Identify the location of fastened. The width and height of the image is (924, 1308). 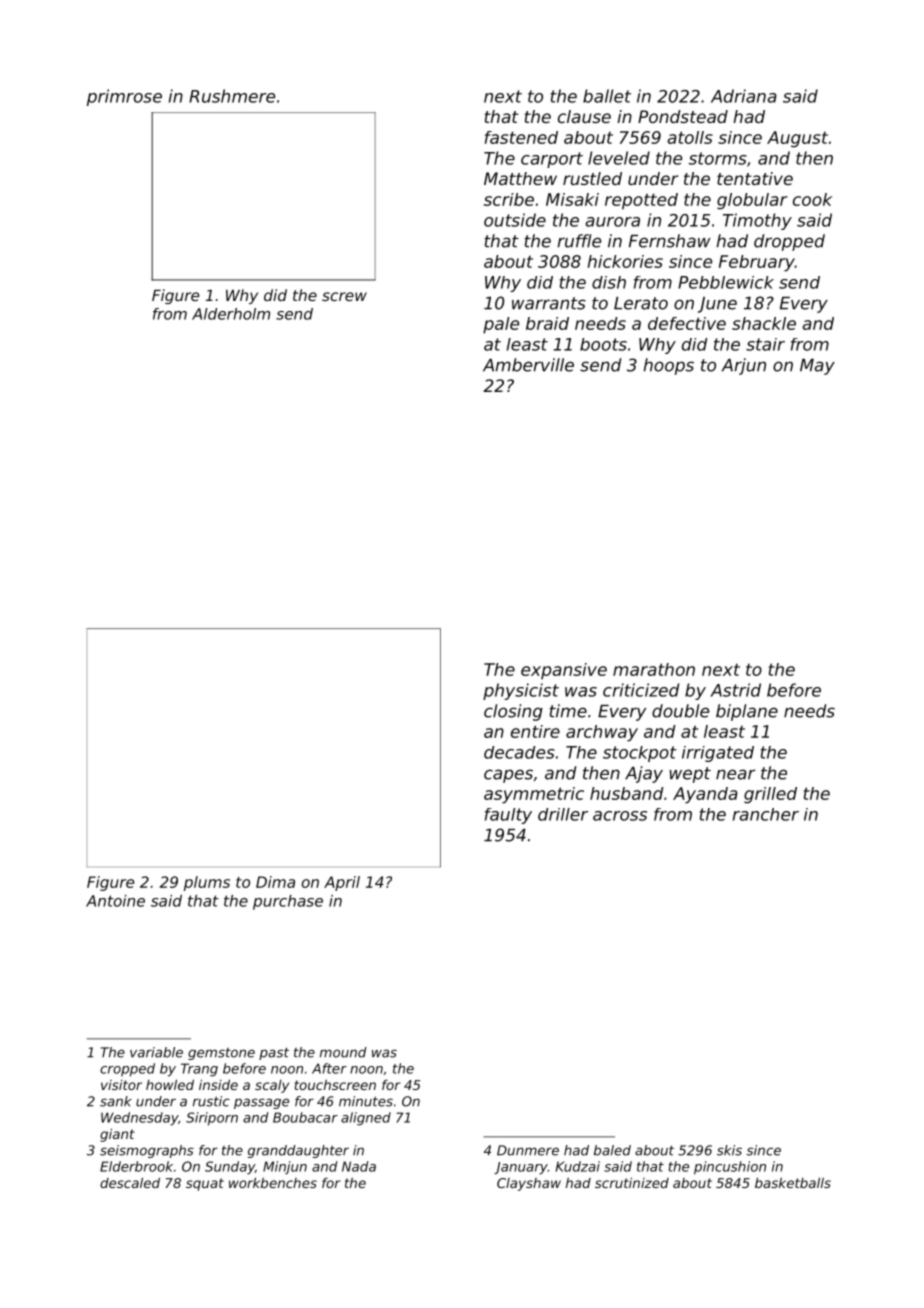
(521, 137).
